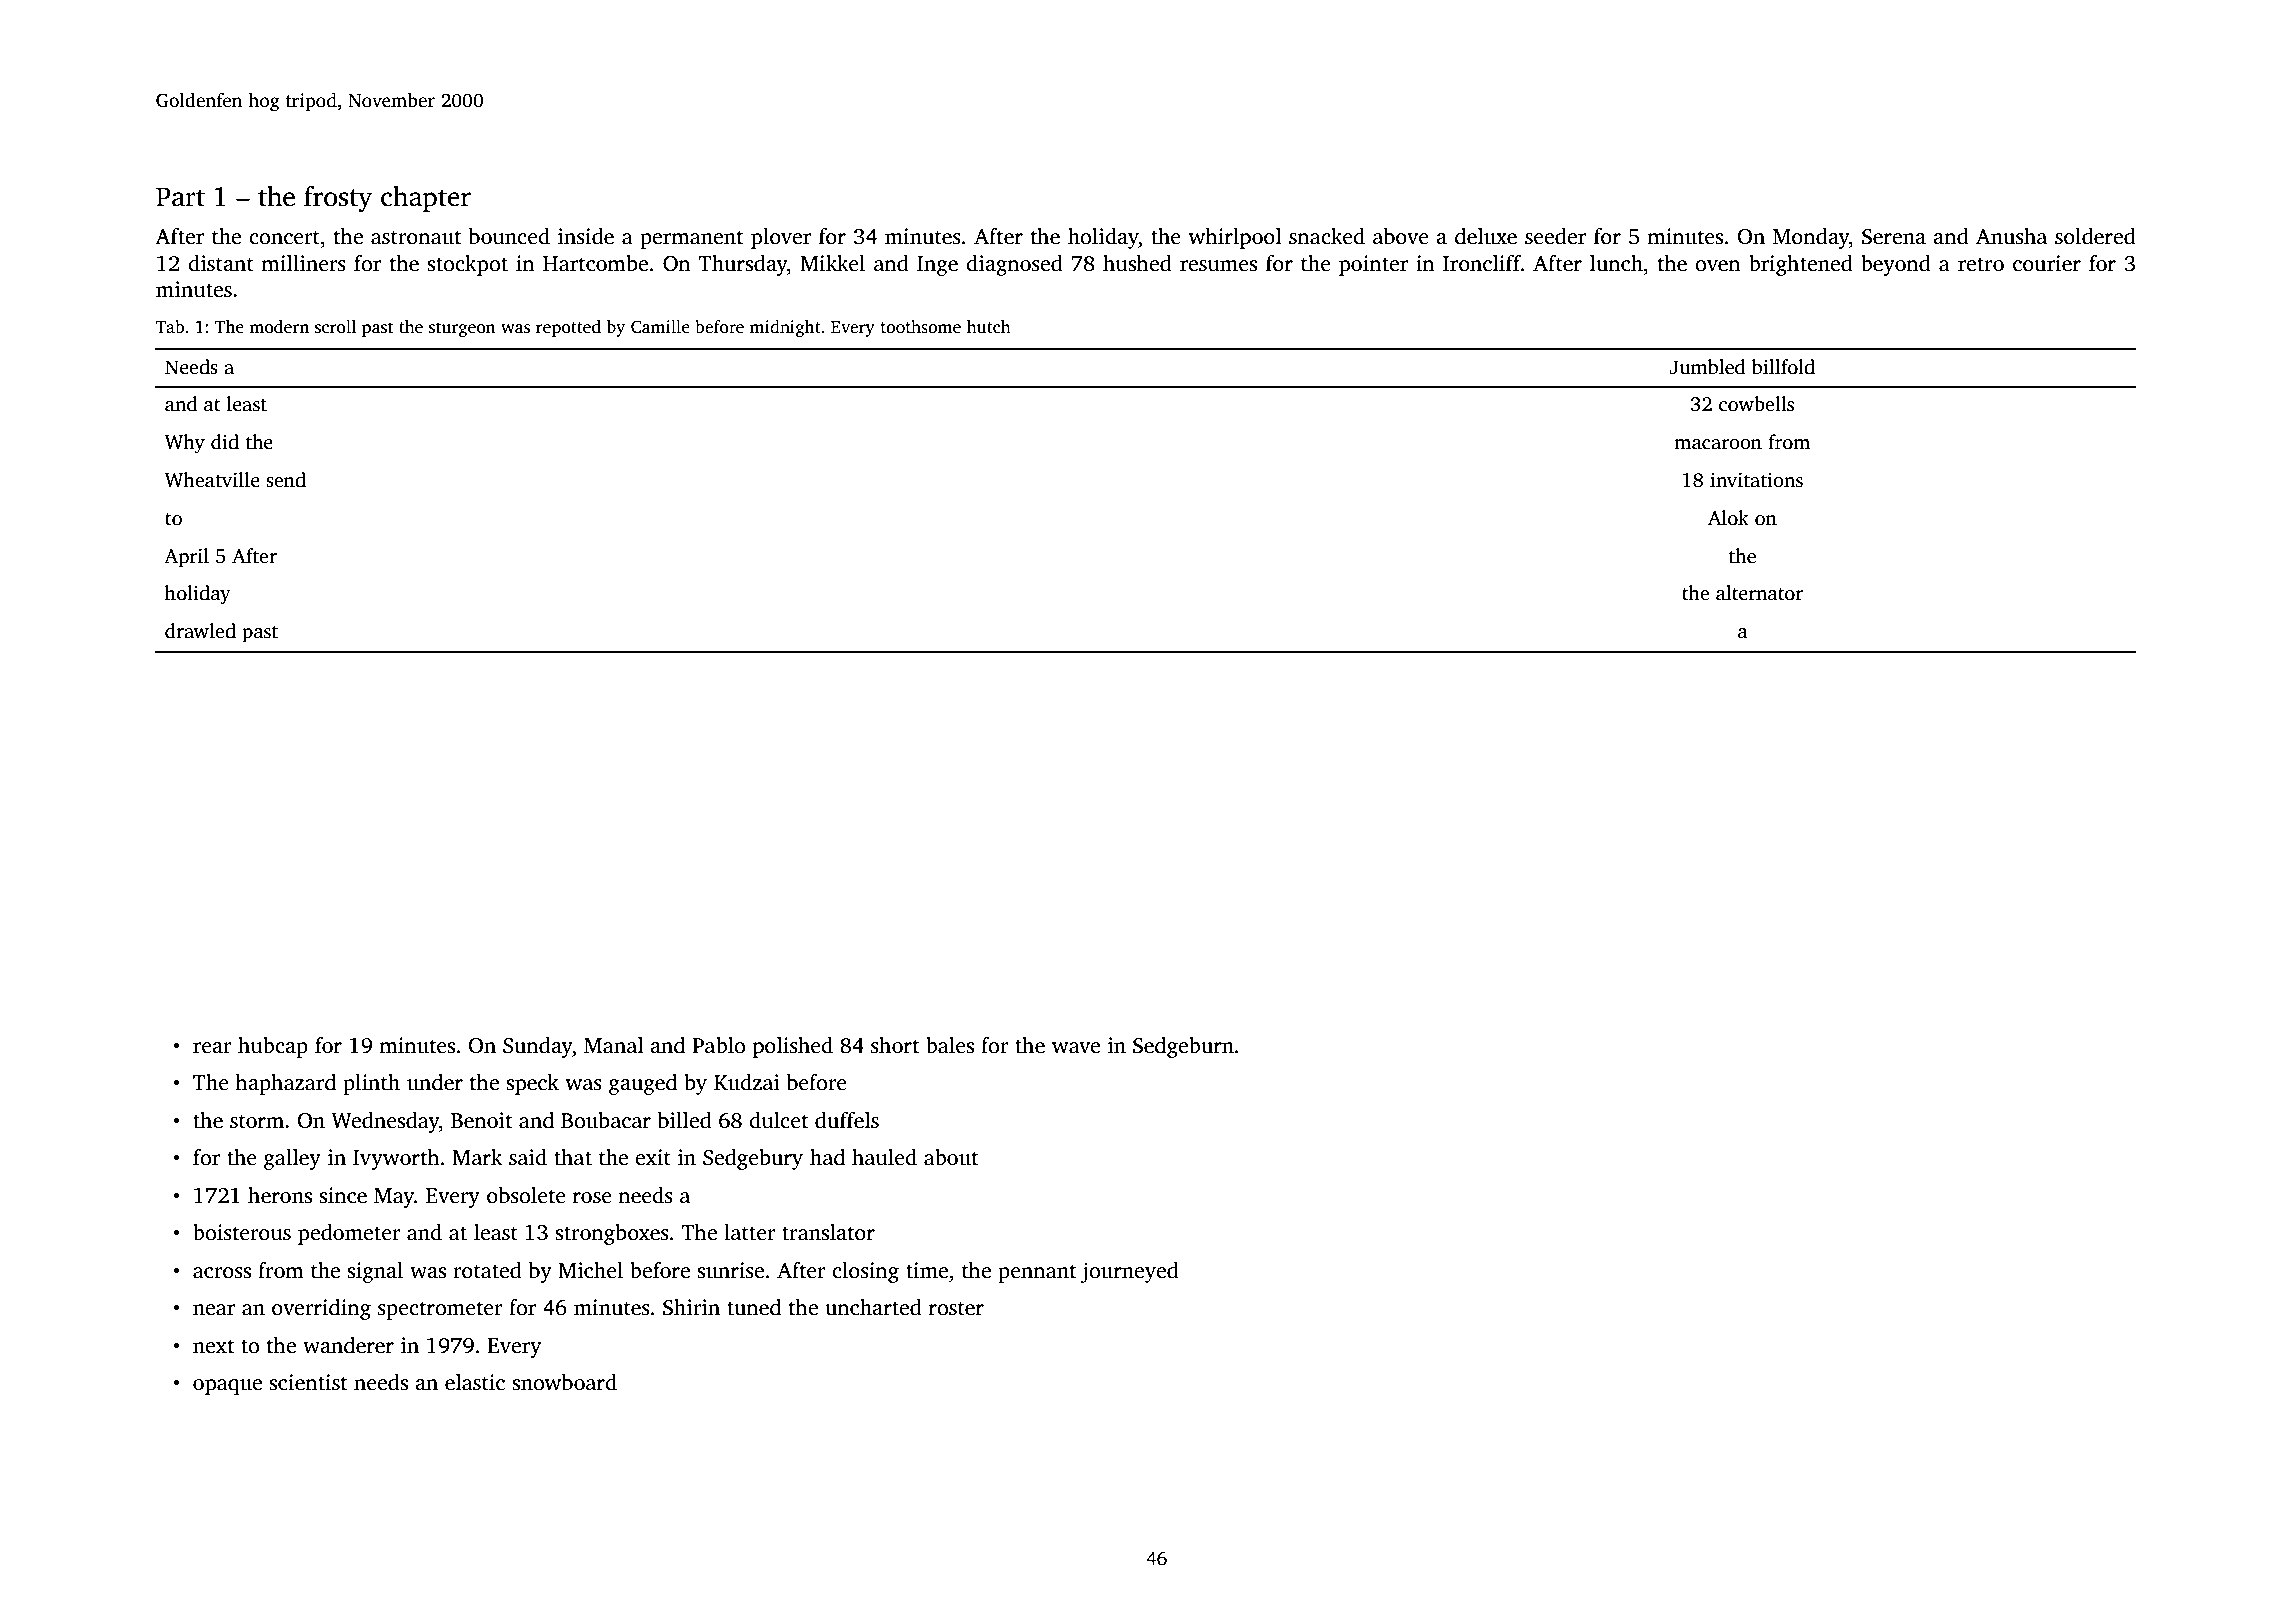 The height and width of the document is (1620, 2292). What do you see at coordinates (1894, 237) in the document?
I see `Serena` at bounding box center [1894, 237].
